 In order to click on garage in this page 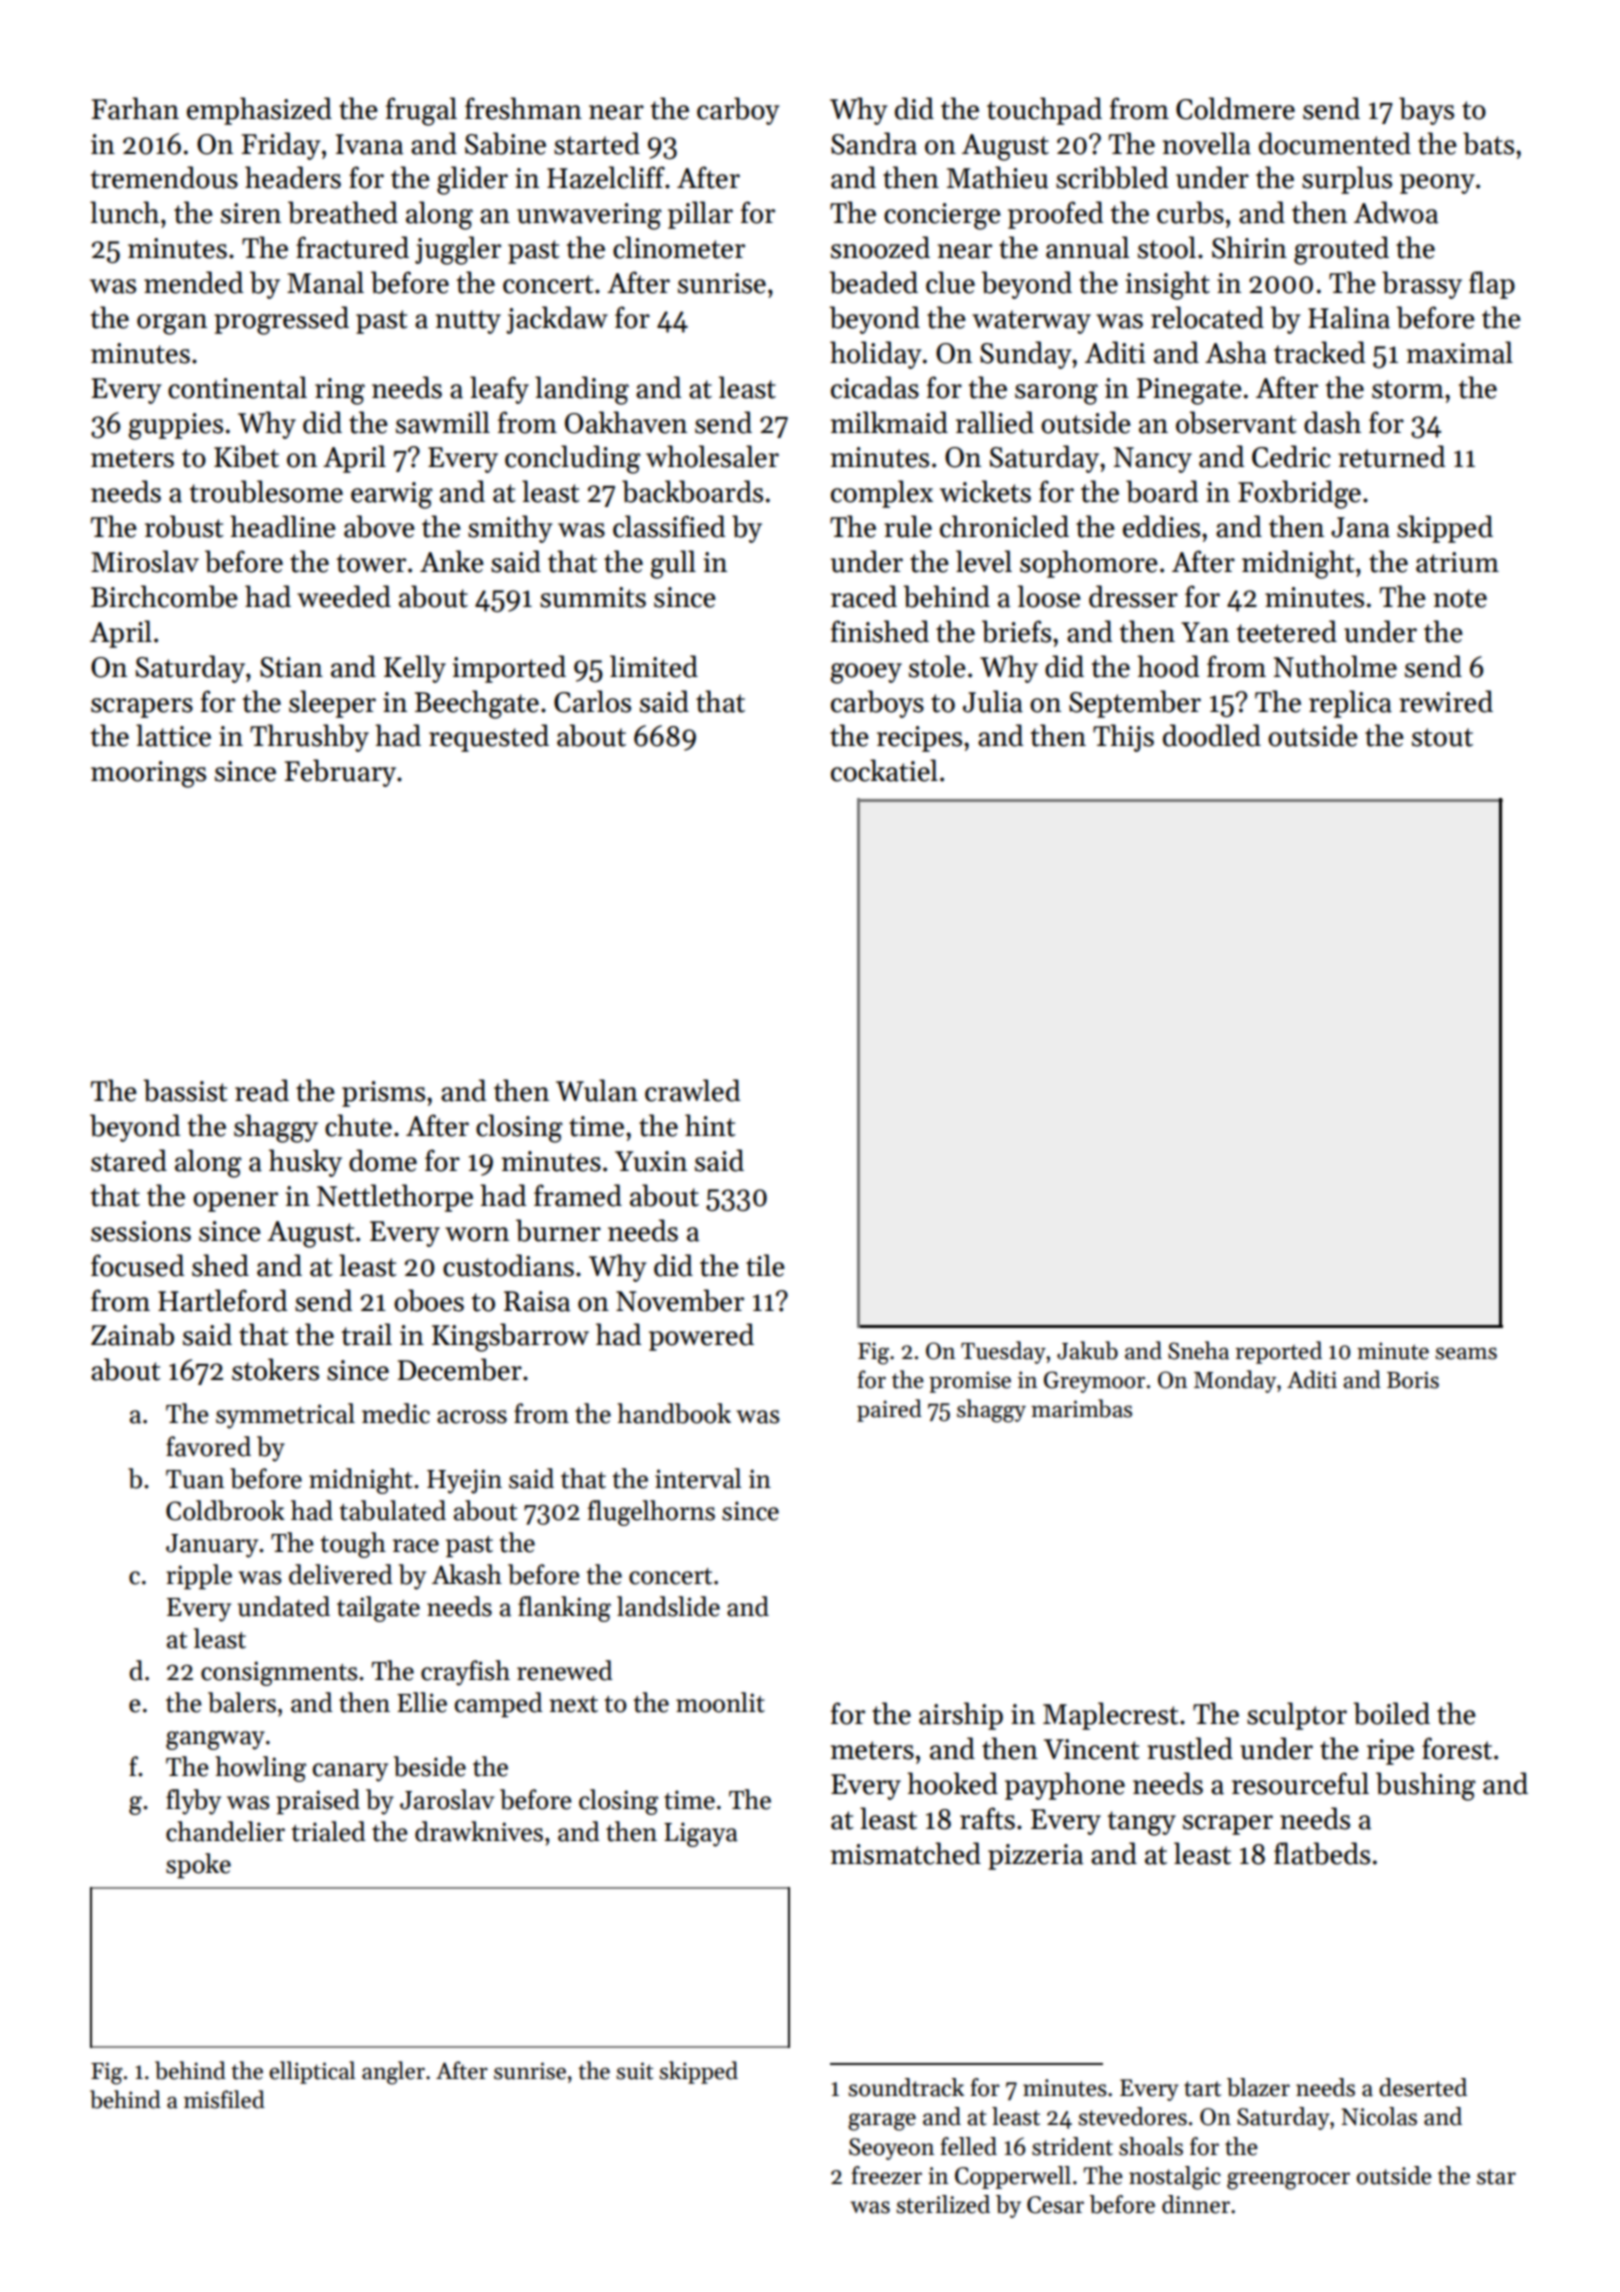, I will do `click(882, 2122)`.
